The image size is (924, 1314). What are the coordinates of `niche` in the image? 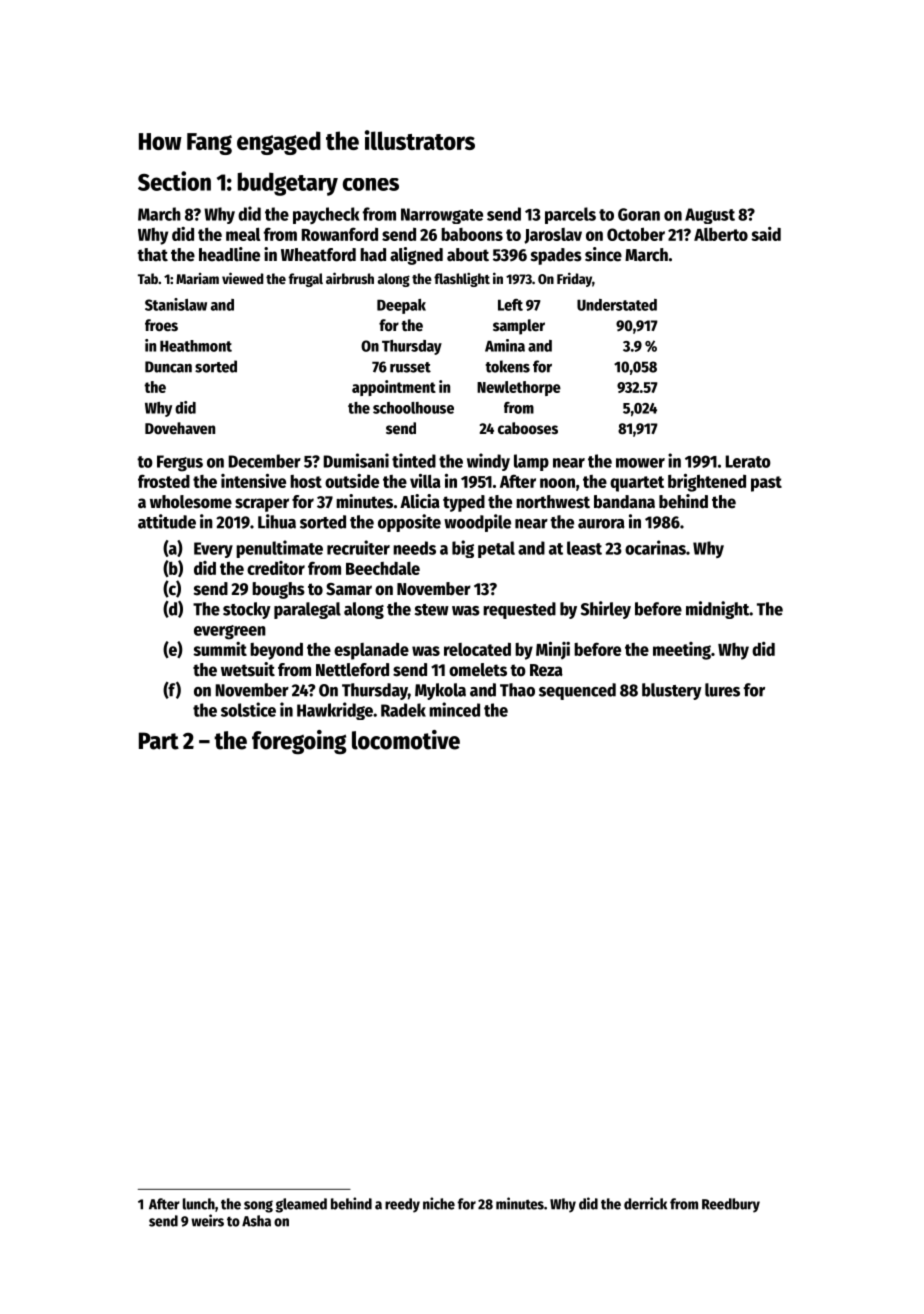 It's located at (439, 1203).
